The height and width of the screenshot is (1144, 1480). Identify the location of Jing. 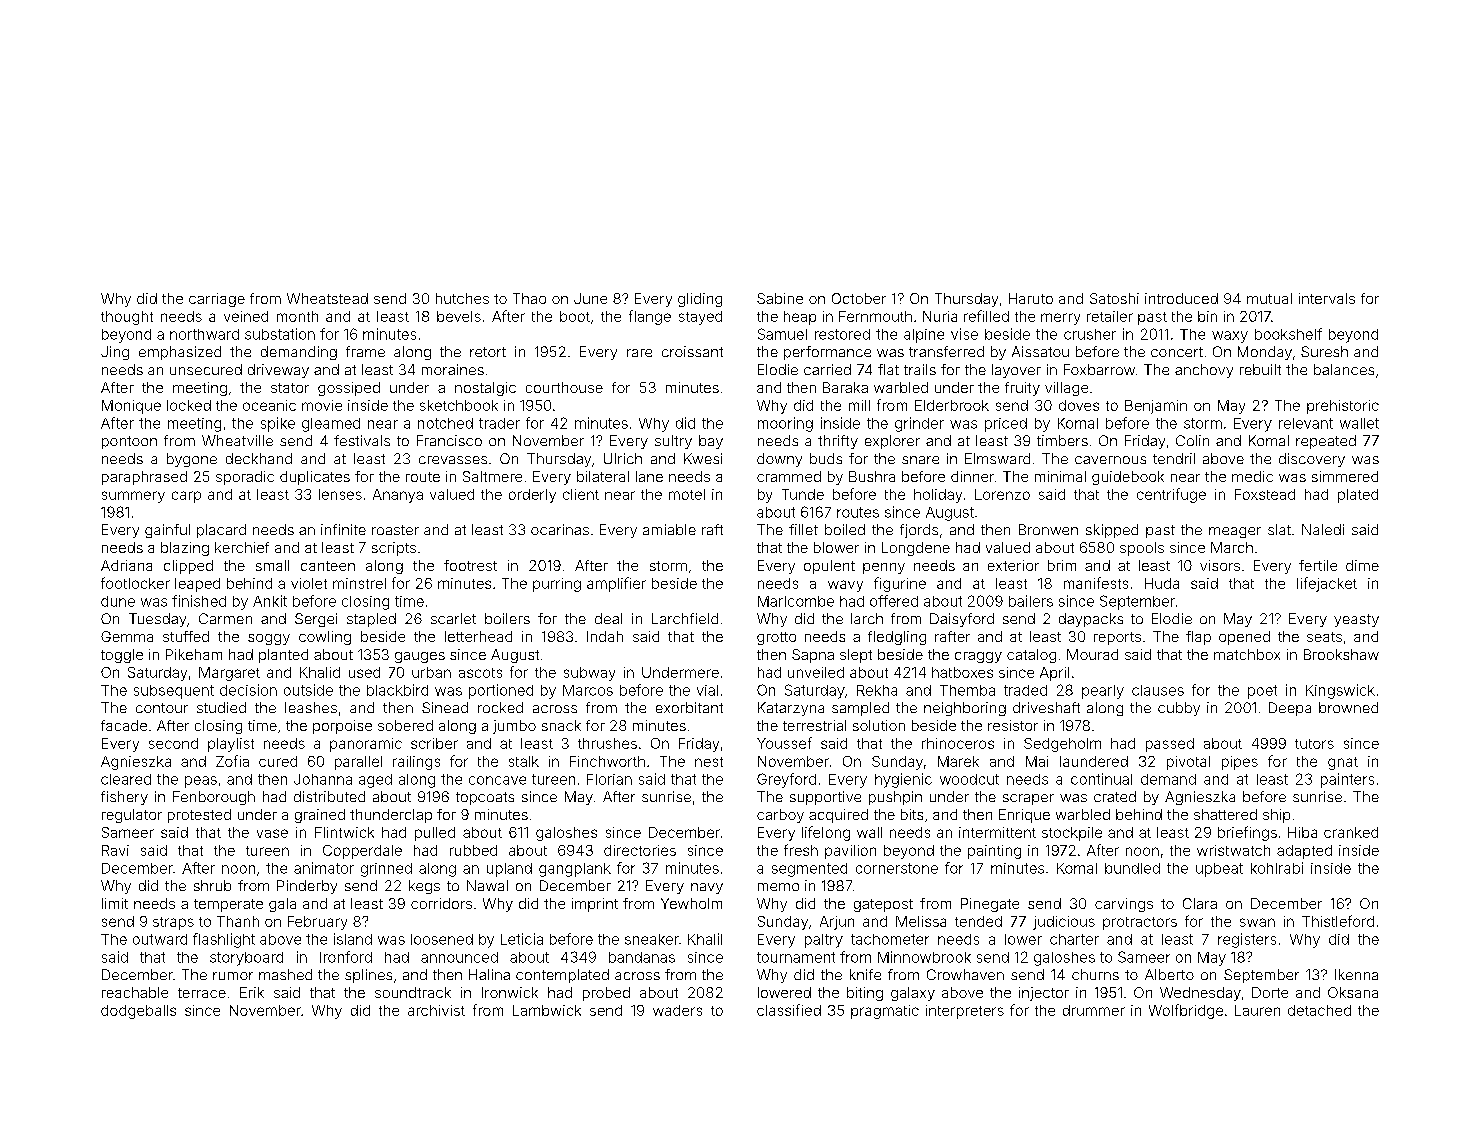
(115, 353).
